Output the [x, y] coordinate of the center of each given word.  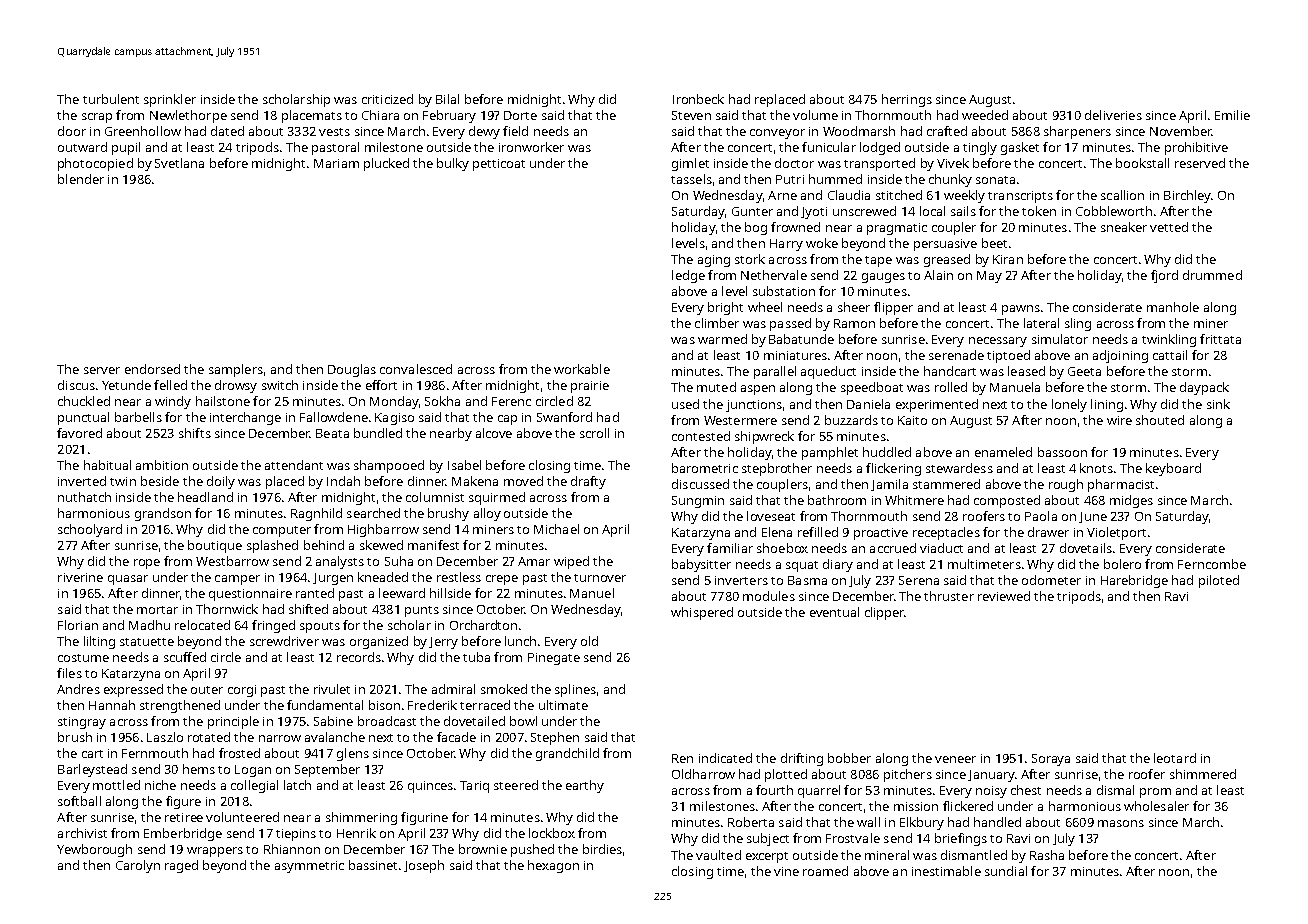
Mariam [336, 163]
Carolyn [138, 866]
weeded [985, 115]
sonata [995, 180]
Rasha [1047, 855]
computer [282, 531]
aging [714, 261]
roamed [825, 871]
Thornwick [227, 609]
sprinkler [170, 100]
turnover [600, 578]
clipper [884, 613]
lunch [520, 641]
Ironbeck [698, 99]
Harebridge [1134, 581]
